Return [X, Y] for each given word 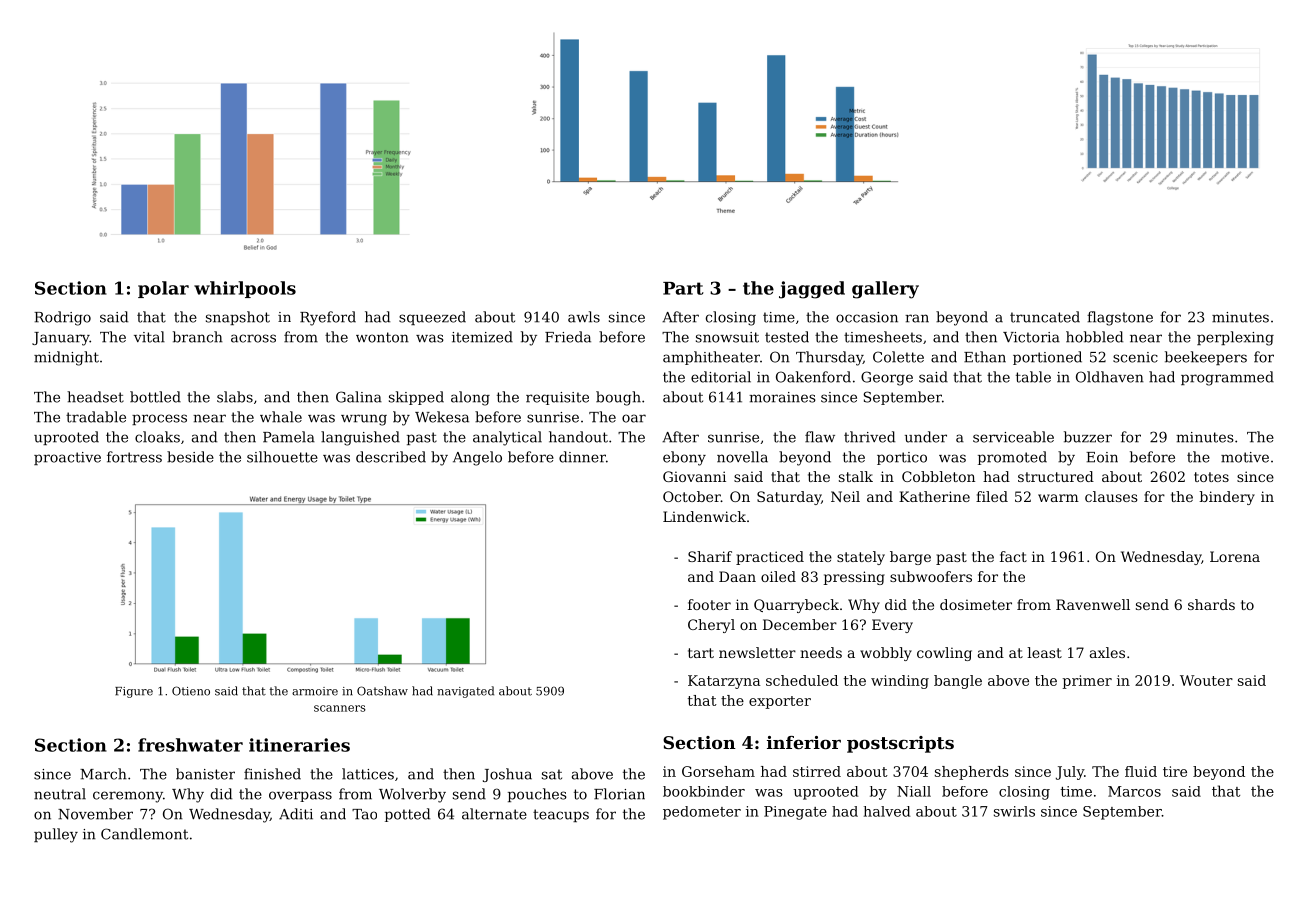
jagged [812, 290]
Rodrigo [62, 318]
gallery [885, 290]
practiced [770, 558]
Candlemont [144, 834]
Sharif [710, 556]
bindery [1227, 498]
